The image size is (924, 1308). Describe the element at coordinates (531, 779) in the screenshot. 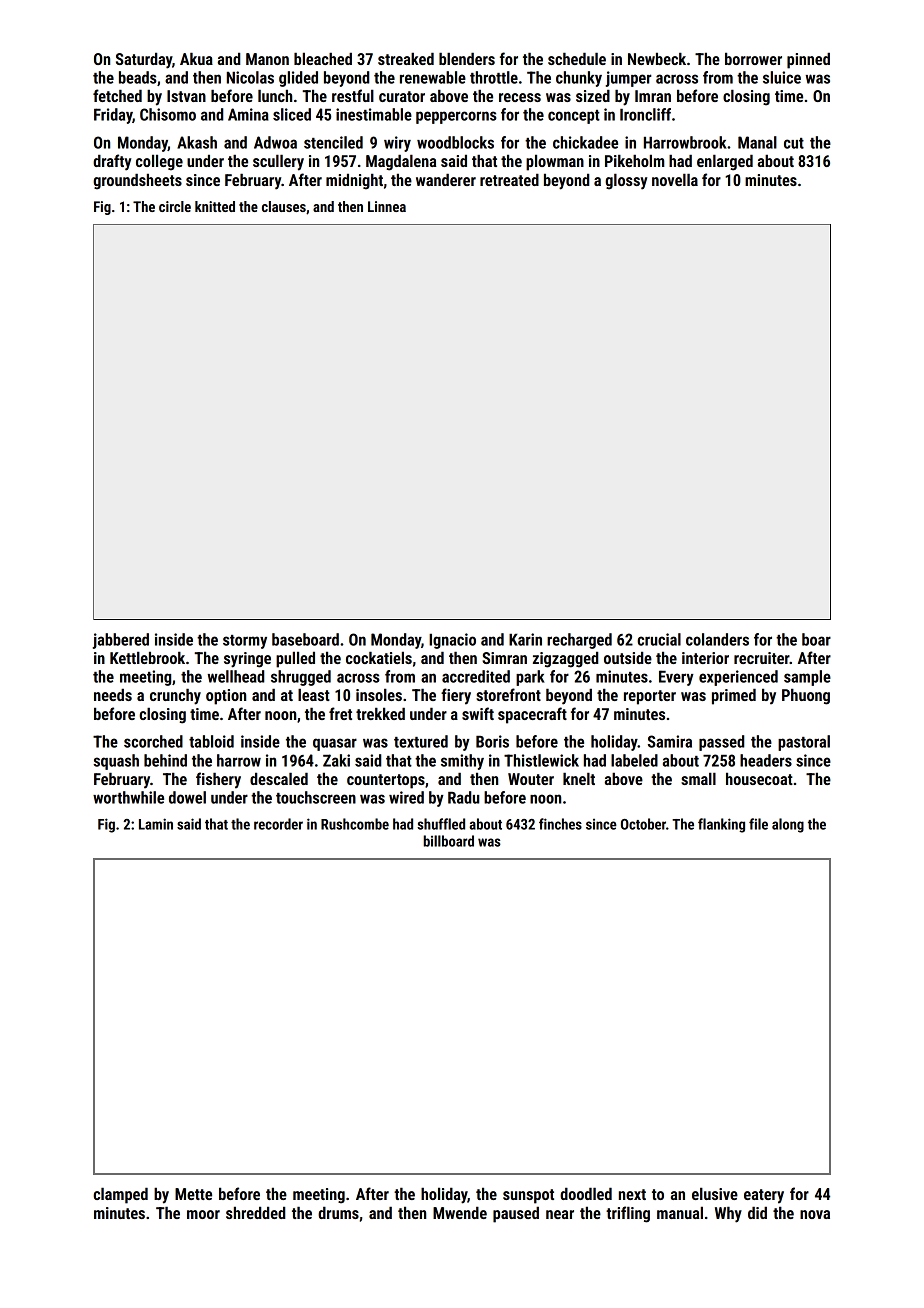

I see `Wouter` at that location.
